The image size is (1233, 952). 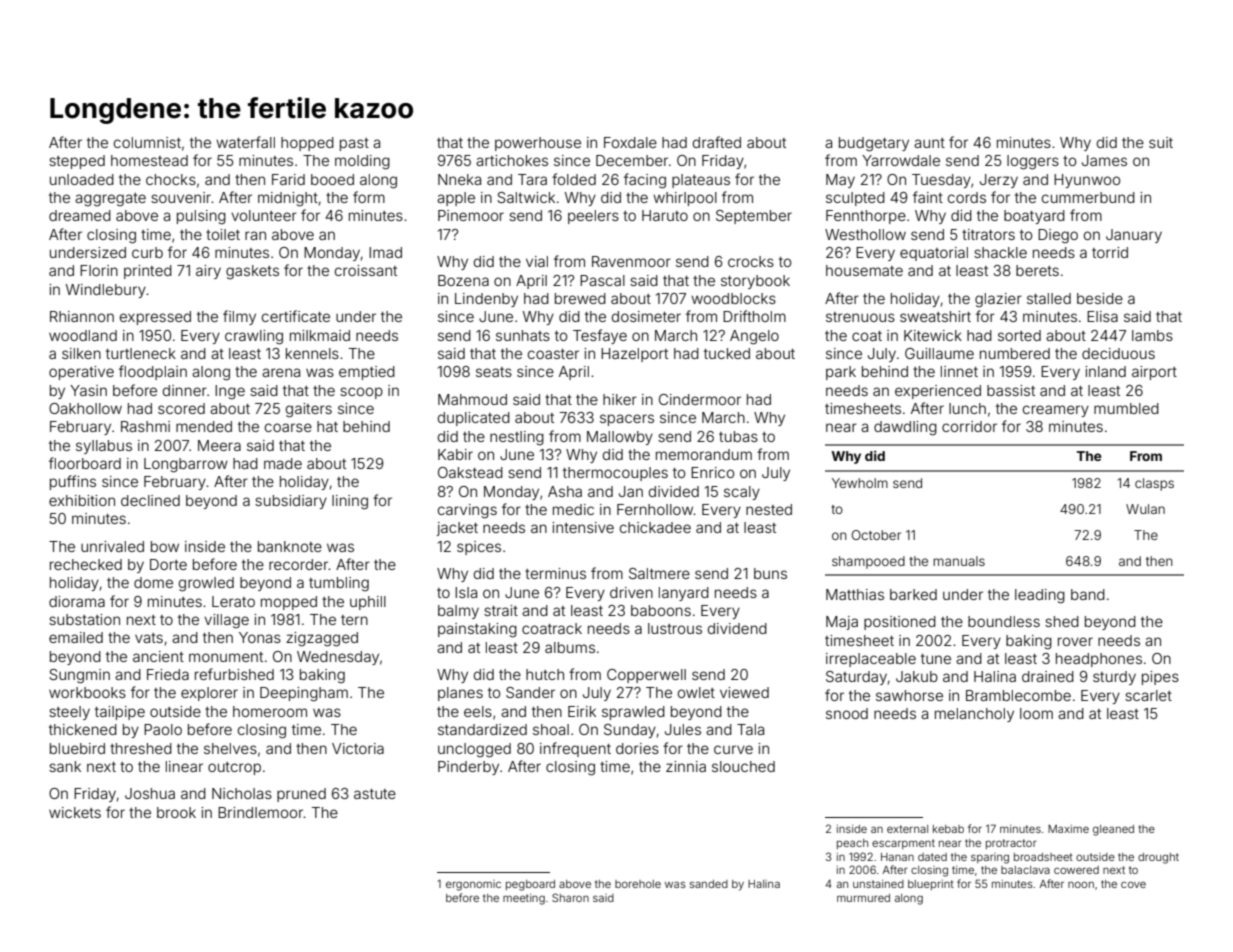 I want to click on Farid, so click(x=288, y=179).
